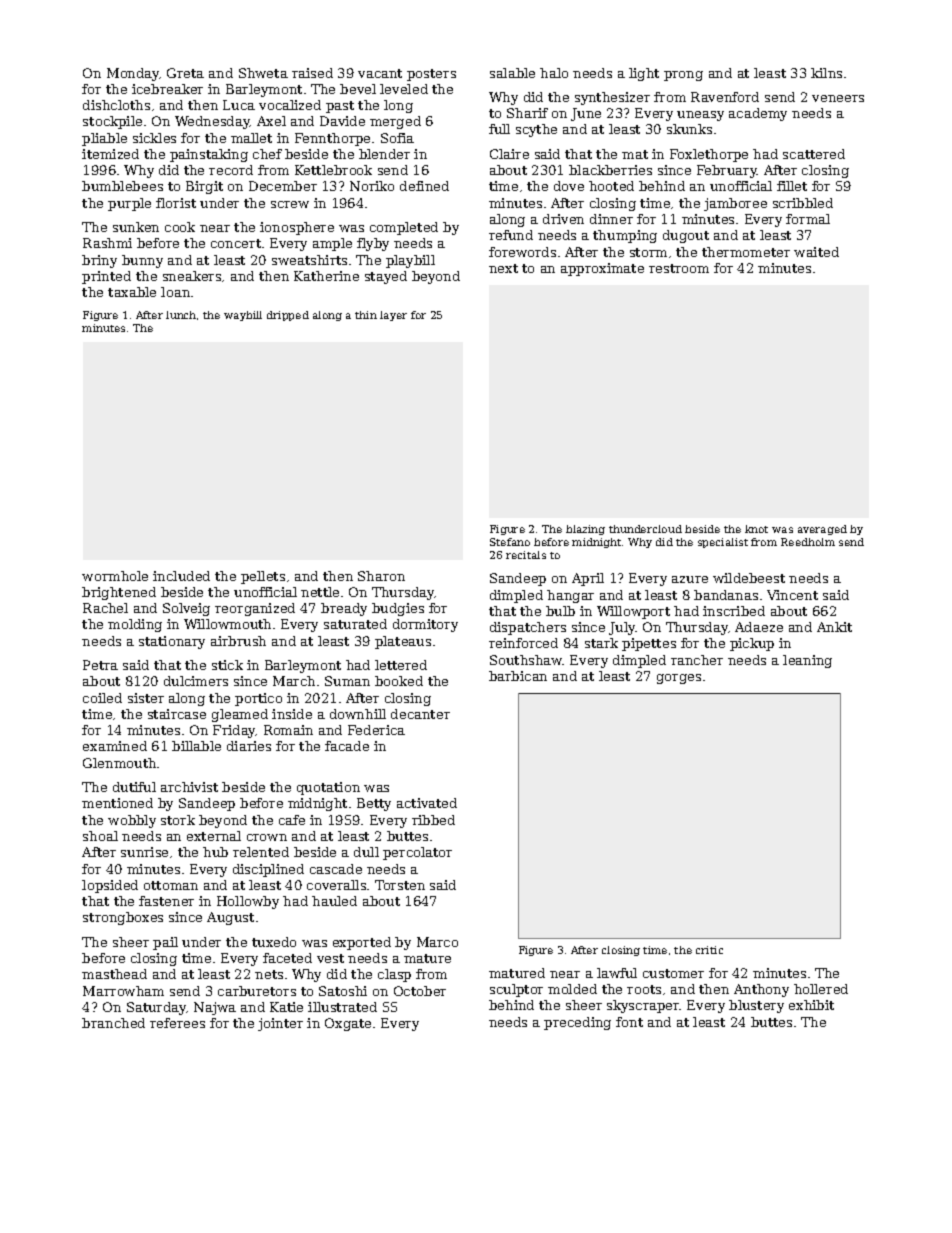 This screenshot has width=952, height=1233. I want to click on Oxgate, so click(348, 1024).
